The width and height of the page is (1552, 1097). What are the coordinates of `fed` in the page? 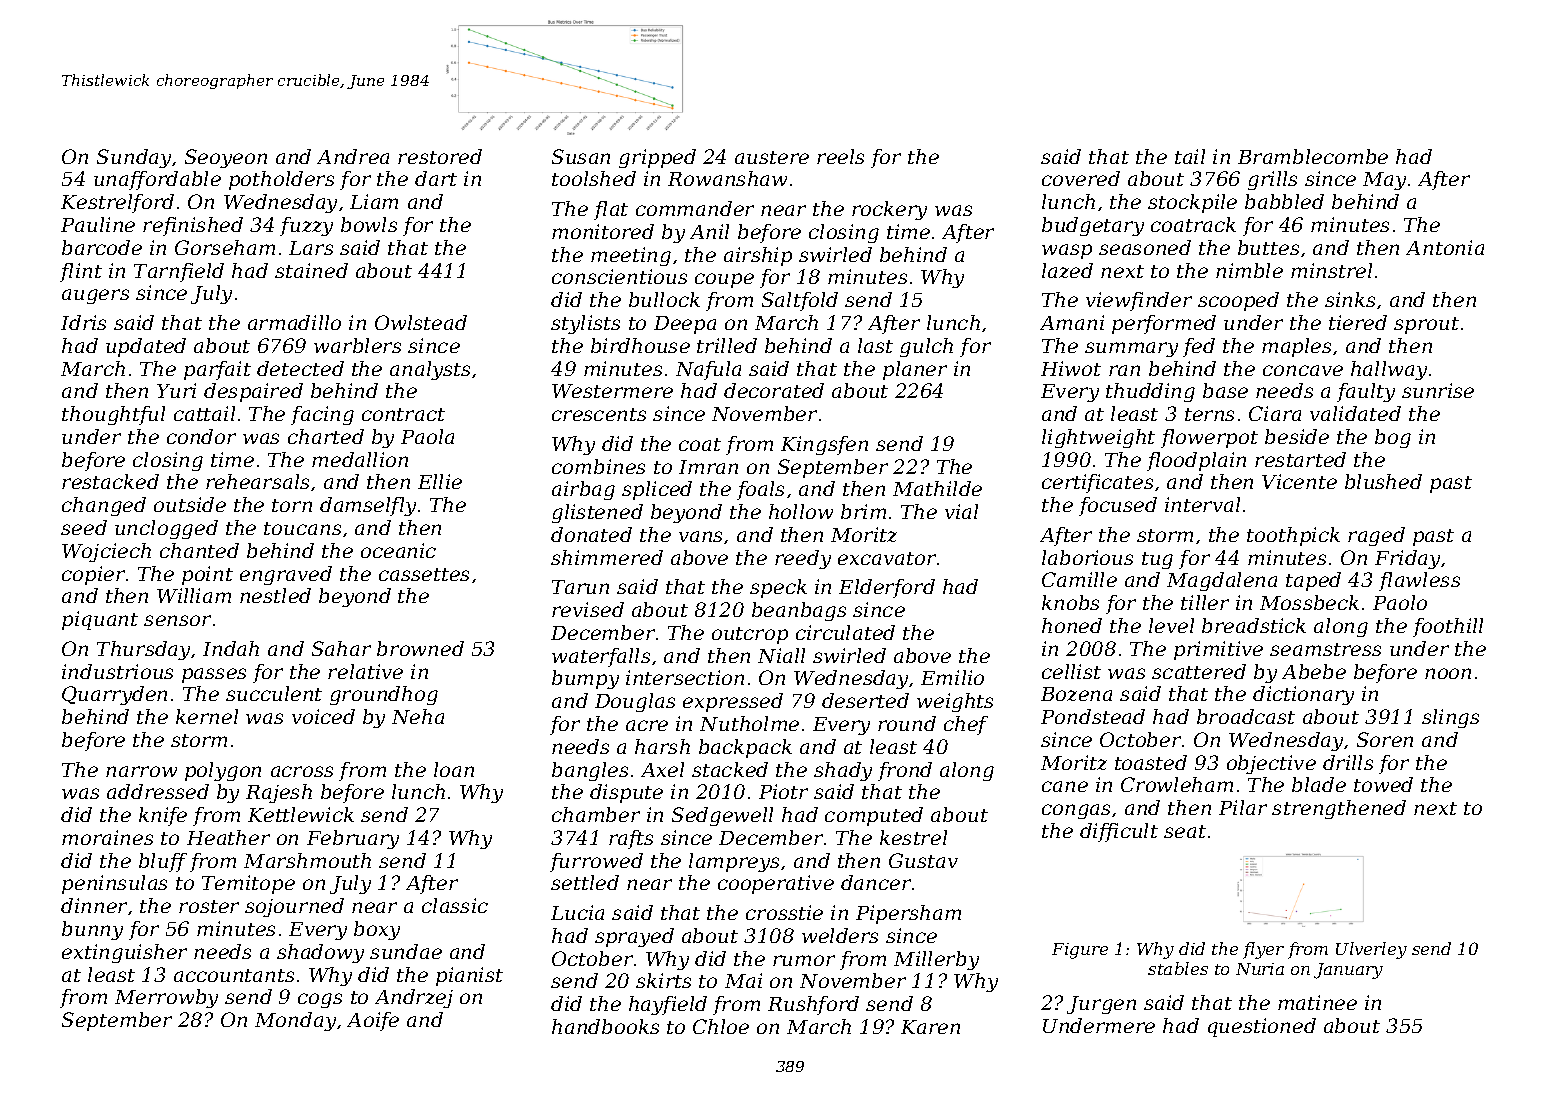 It's located at (1199, 347).
